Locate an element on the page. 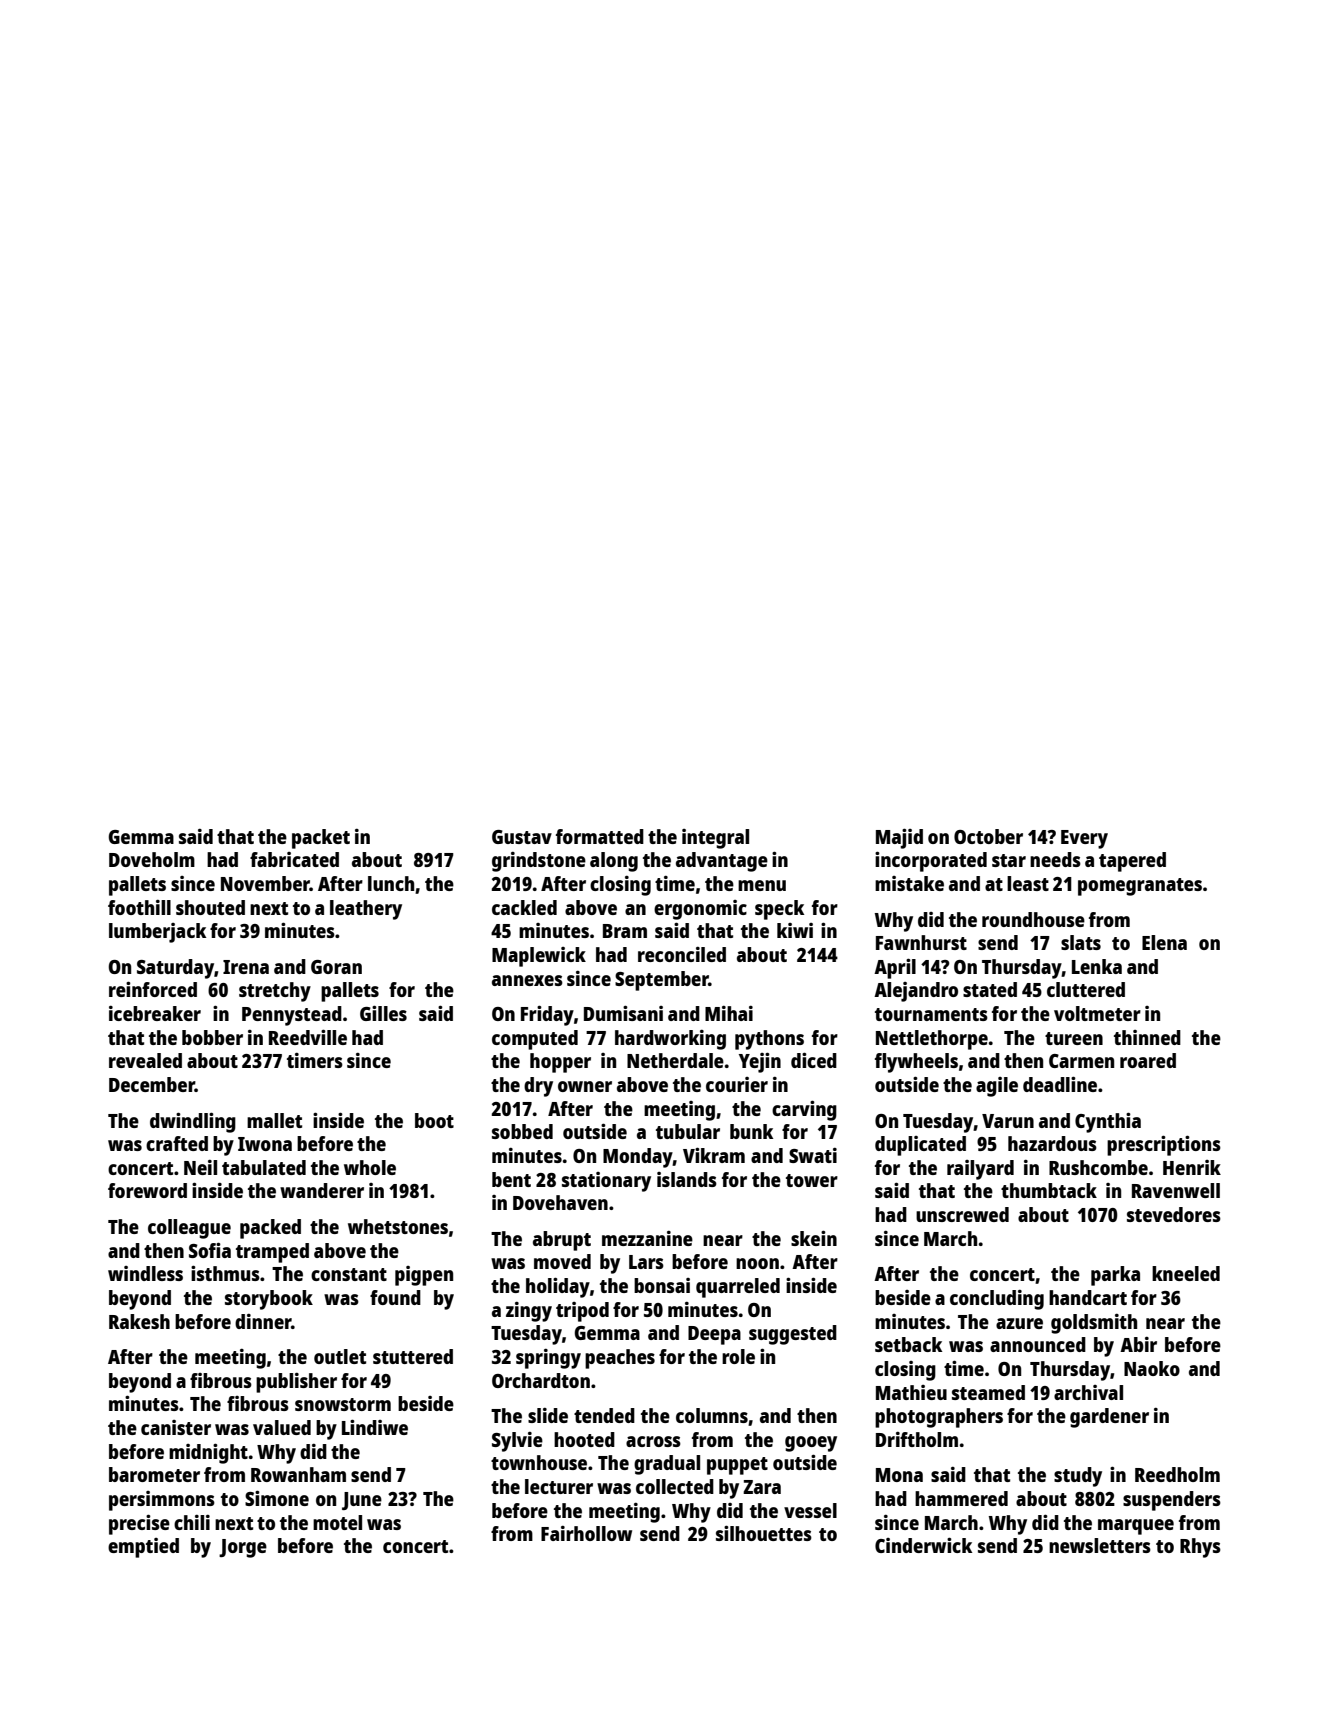 The image size is (1329, 1720). stretchy is located at coordinates (275, 992).
